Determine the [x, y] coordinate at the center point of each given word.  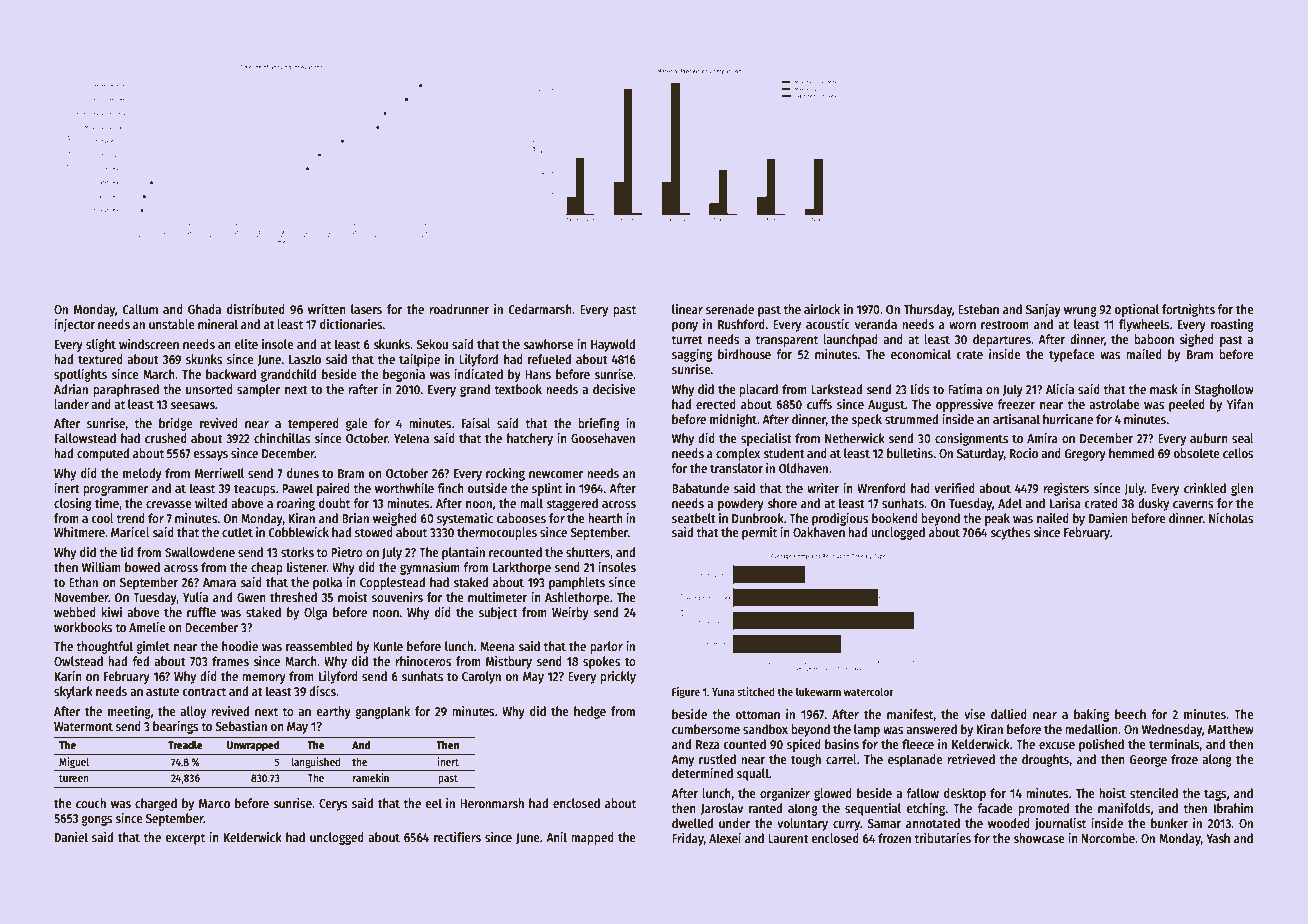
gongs [97, 820]
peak [997, 519]
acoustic [828, 324]
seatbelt [694, 518]
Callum [140, 309]
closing [73, 504]
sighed [1196, 340]
